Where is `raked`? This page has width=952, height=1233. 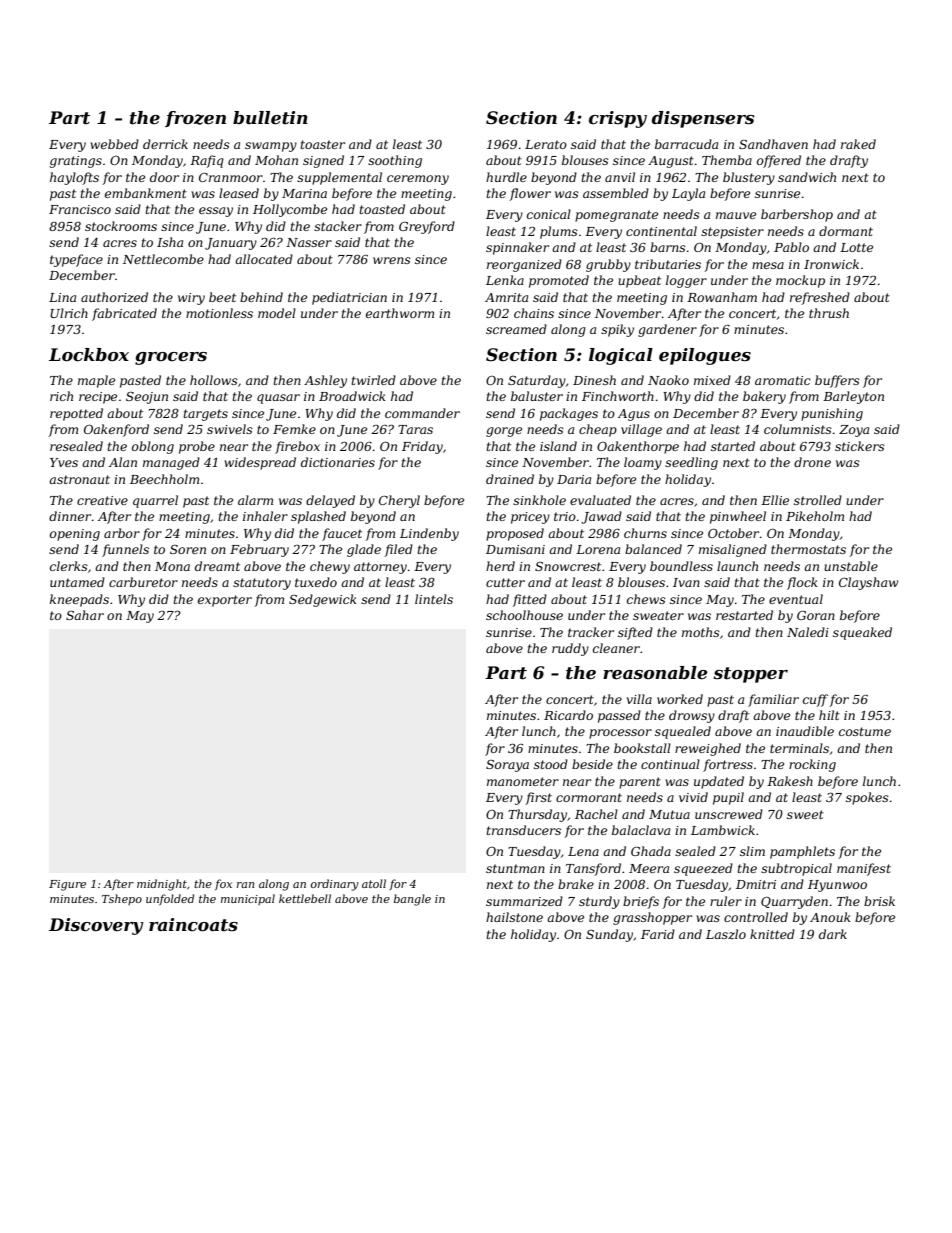
raked is located at coordinates (858, 144).
